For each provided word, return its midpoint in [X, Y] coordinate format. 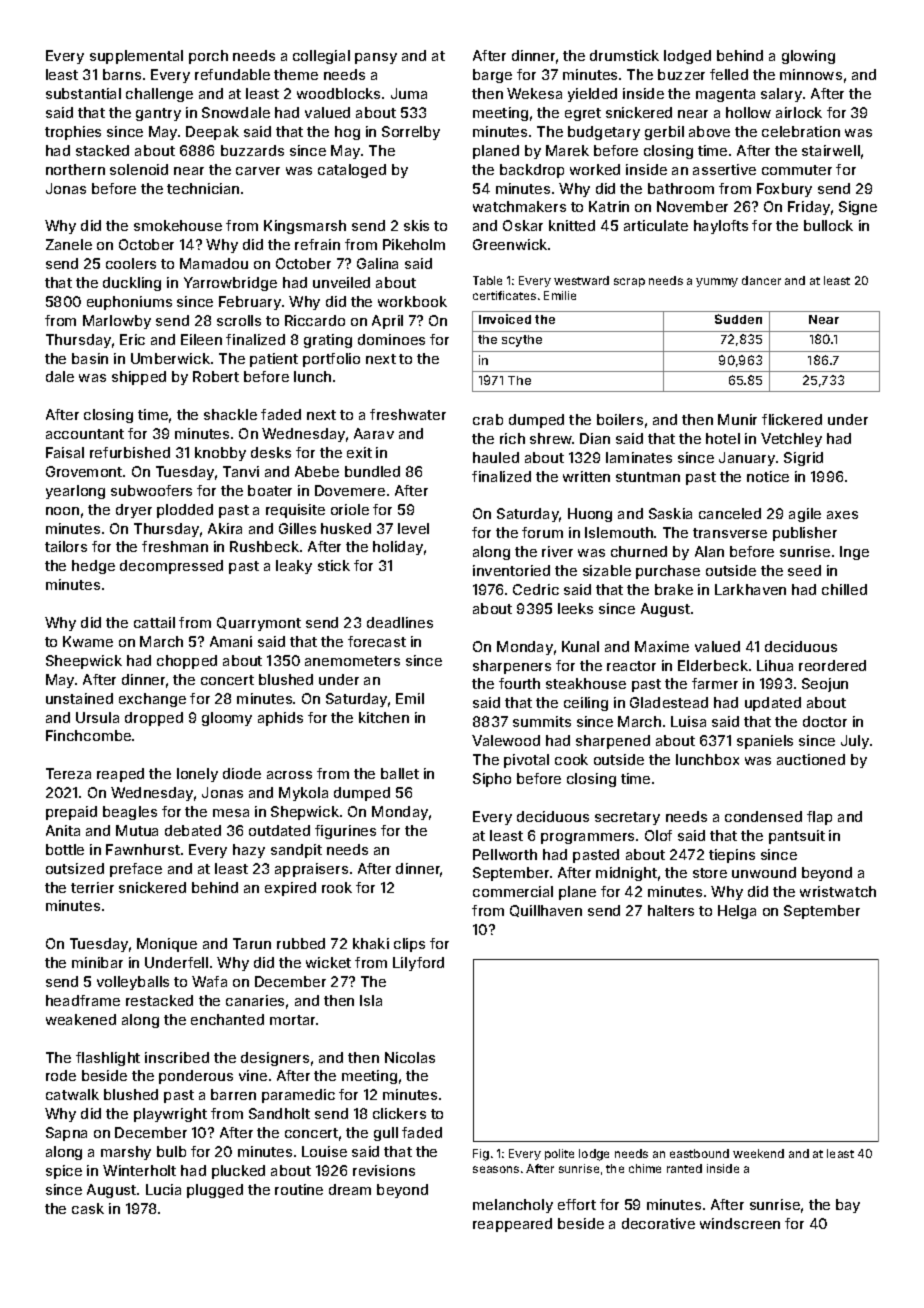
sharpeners [512, 667]
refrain [317, 244]
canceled [730, 513]
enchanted [227, 1019]
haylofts [721, 227]
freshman [175, 546]
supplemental [136, 57]
